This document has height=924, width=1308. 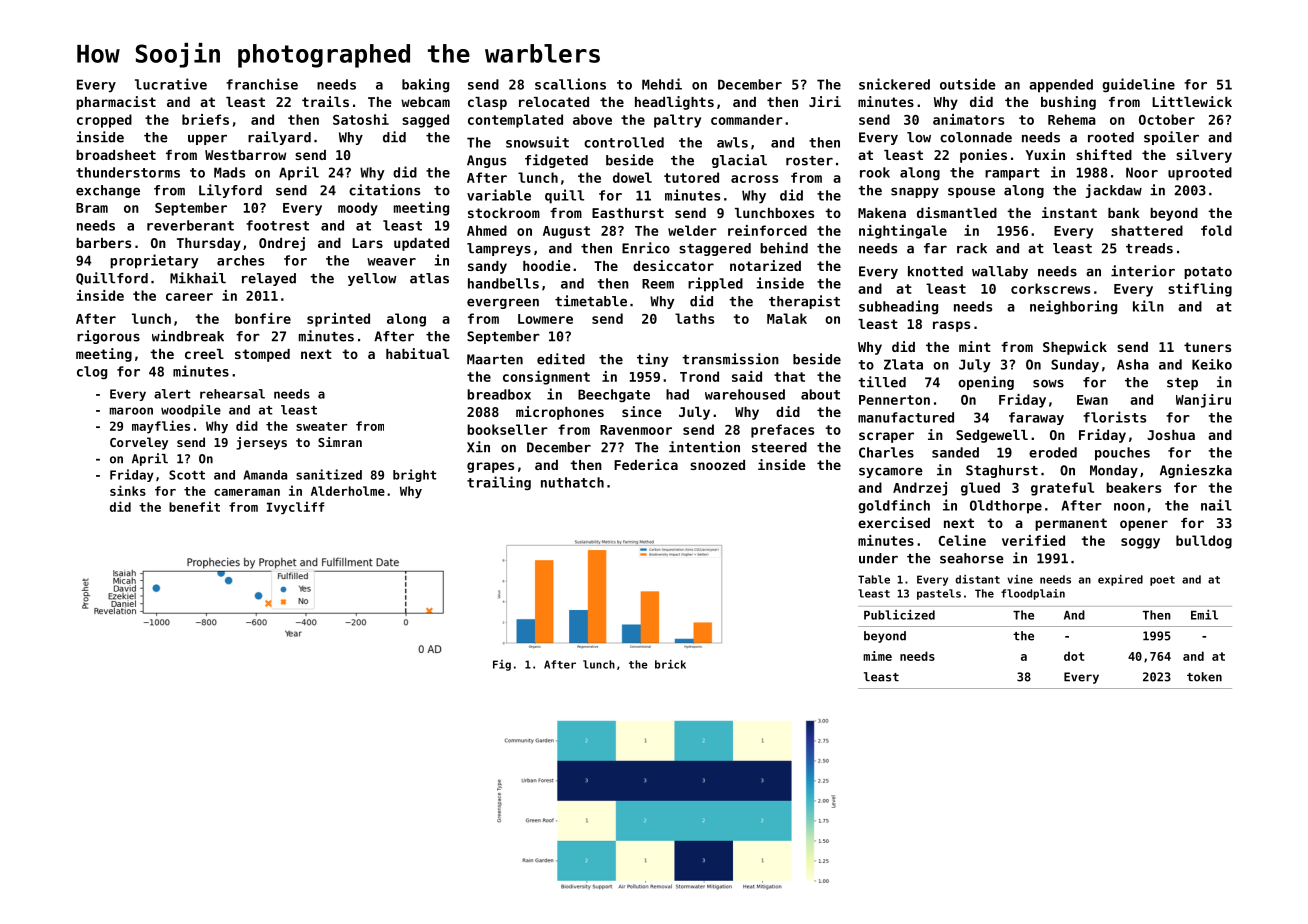 I want to click on brick, so click(x=670, y=664).
